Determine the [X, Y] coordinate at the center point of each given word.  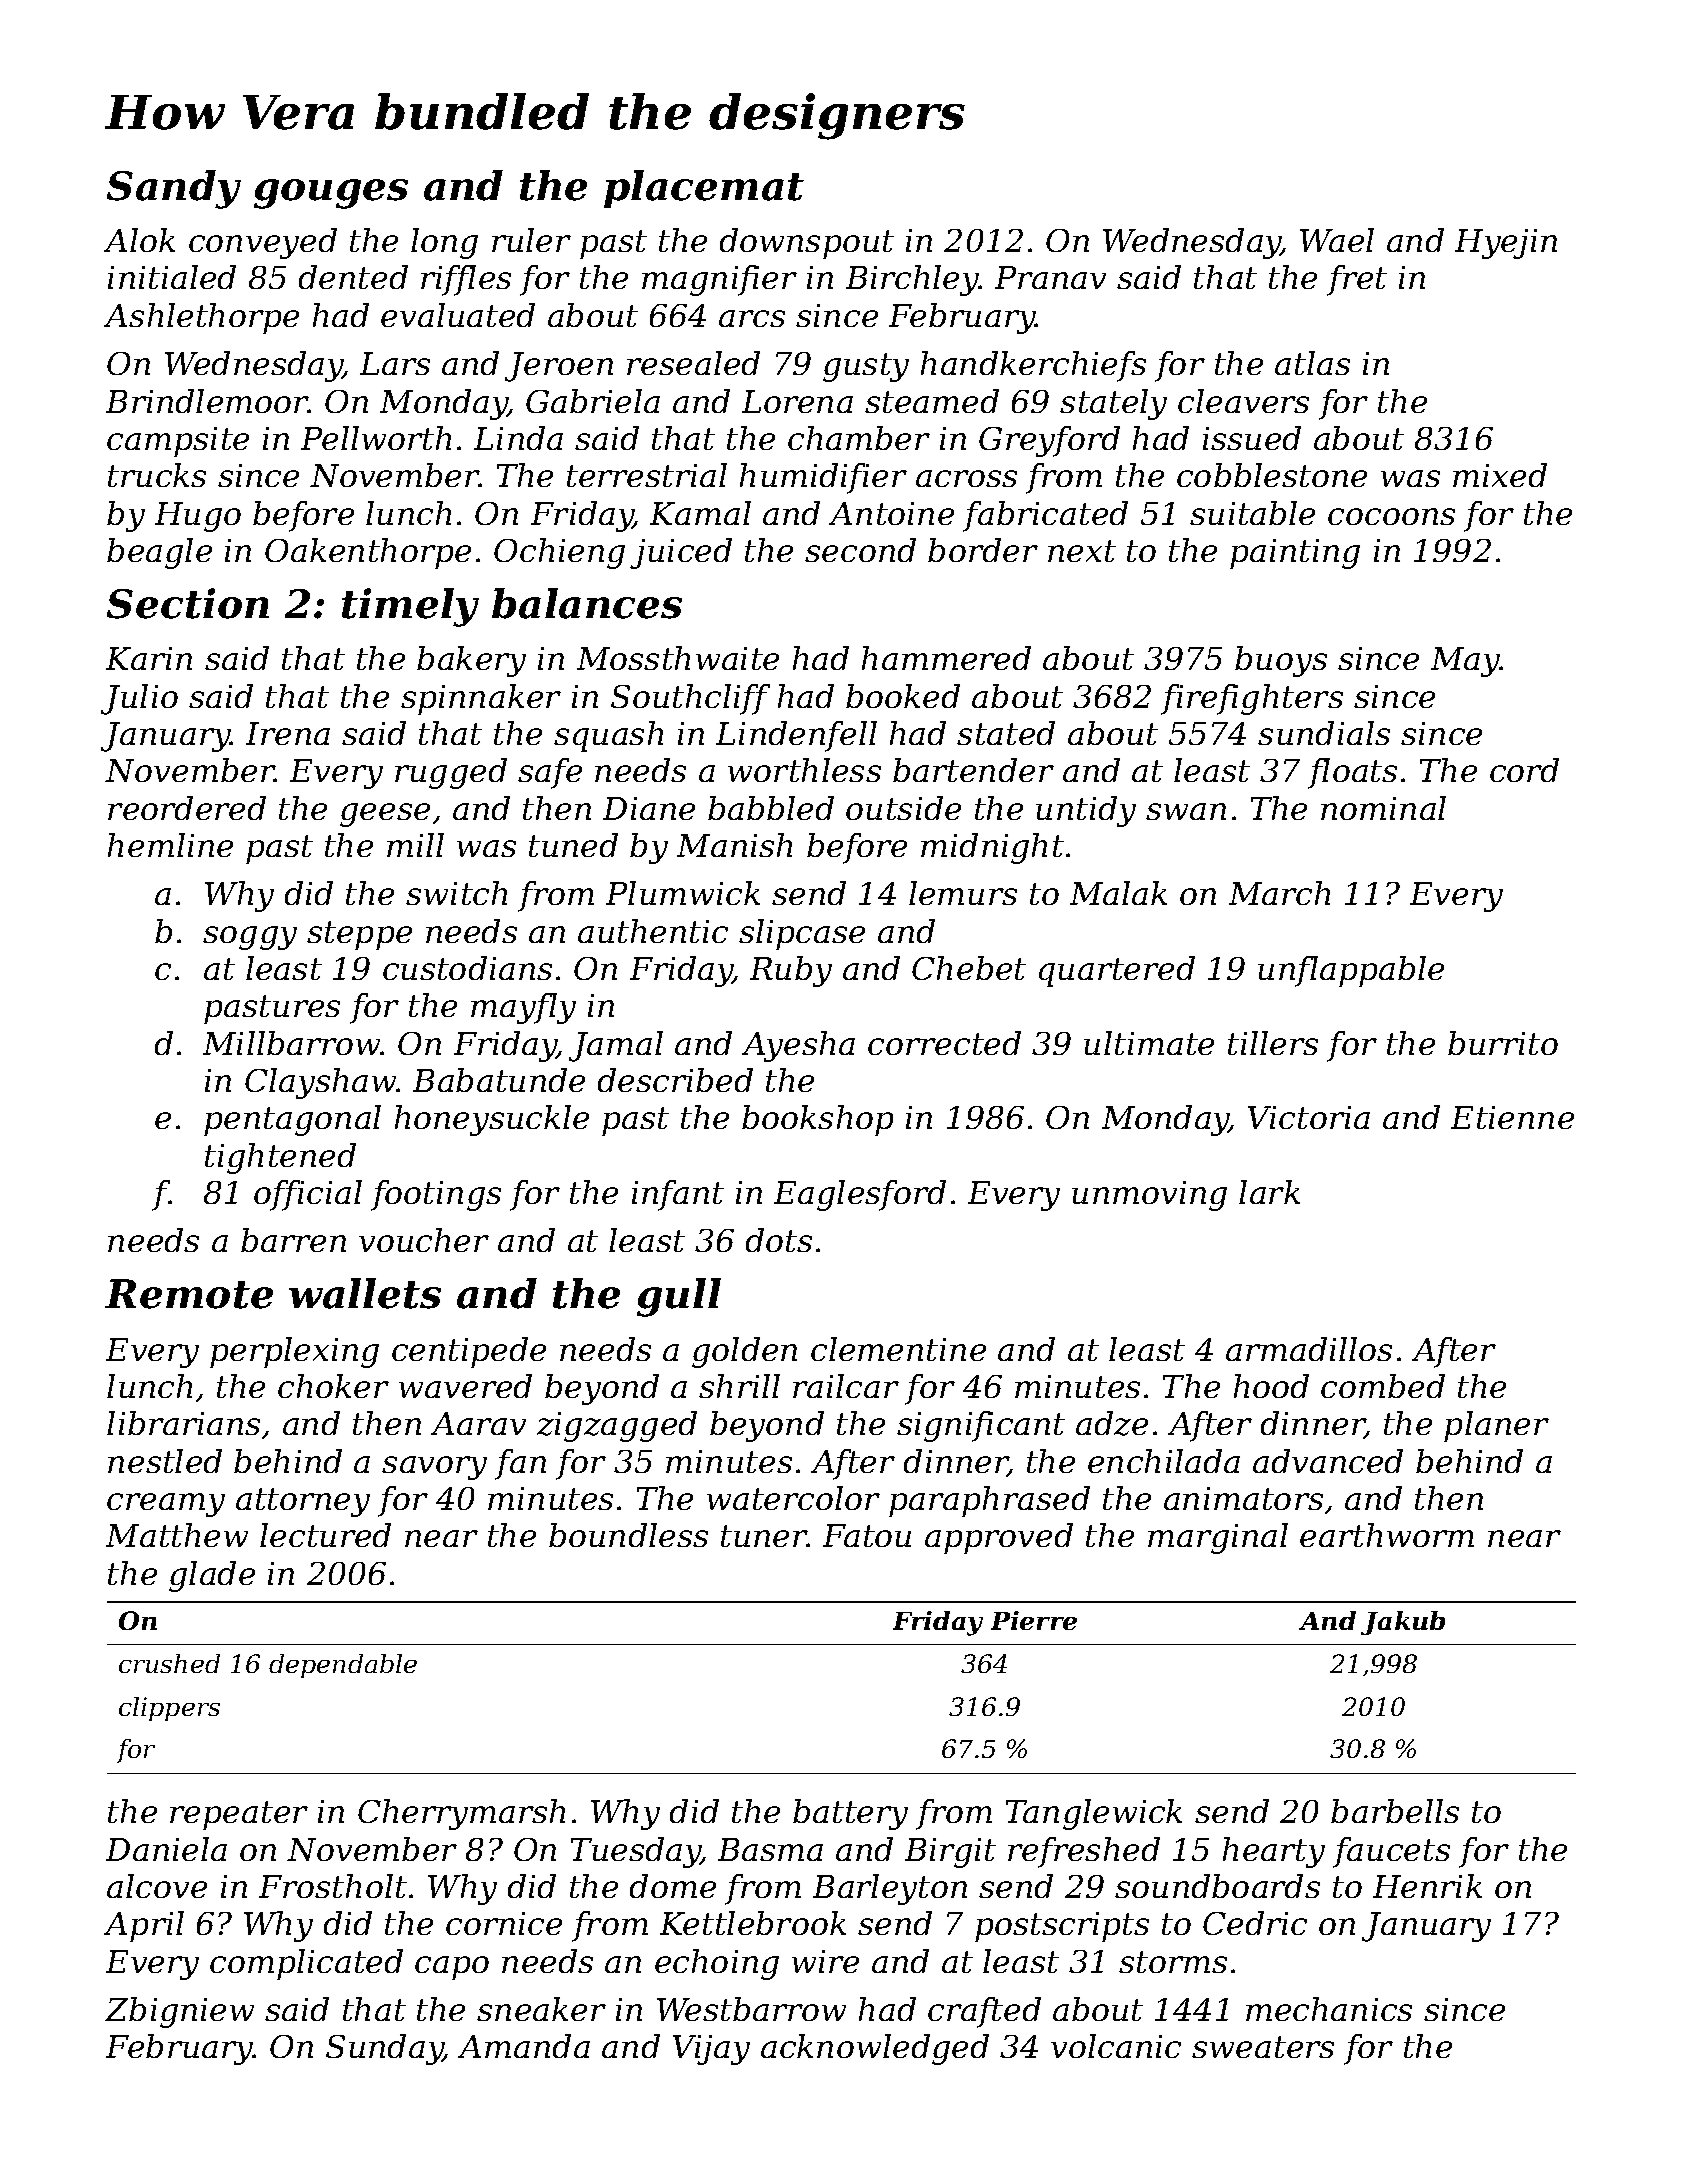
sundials [1324, 733]
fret [1357, 280]
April [144, 1926]
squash [608, 736]
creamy [166, 1505]
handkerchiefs [1033, 366]
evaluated [458, 315]
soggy [250, 938]
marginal [1218, 1538]
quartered [1117, 971]
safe [550, 773]
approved [999, 1538]
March [1279, 893]
